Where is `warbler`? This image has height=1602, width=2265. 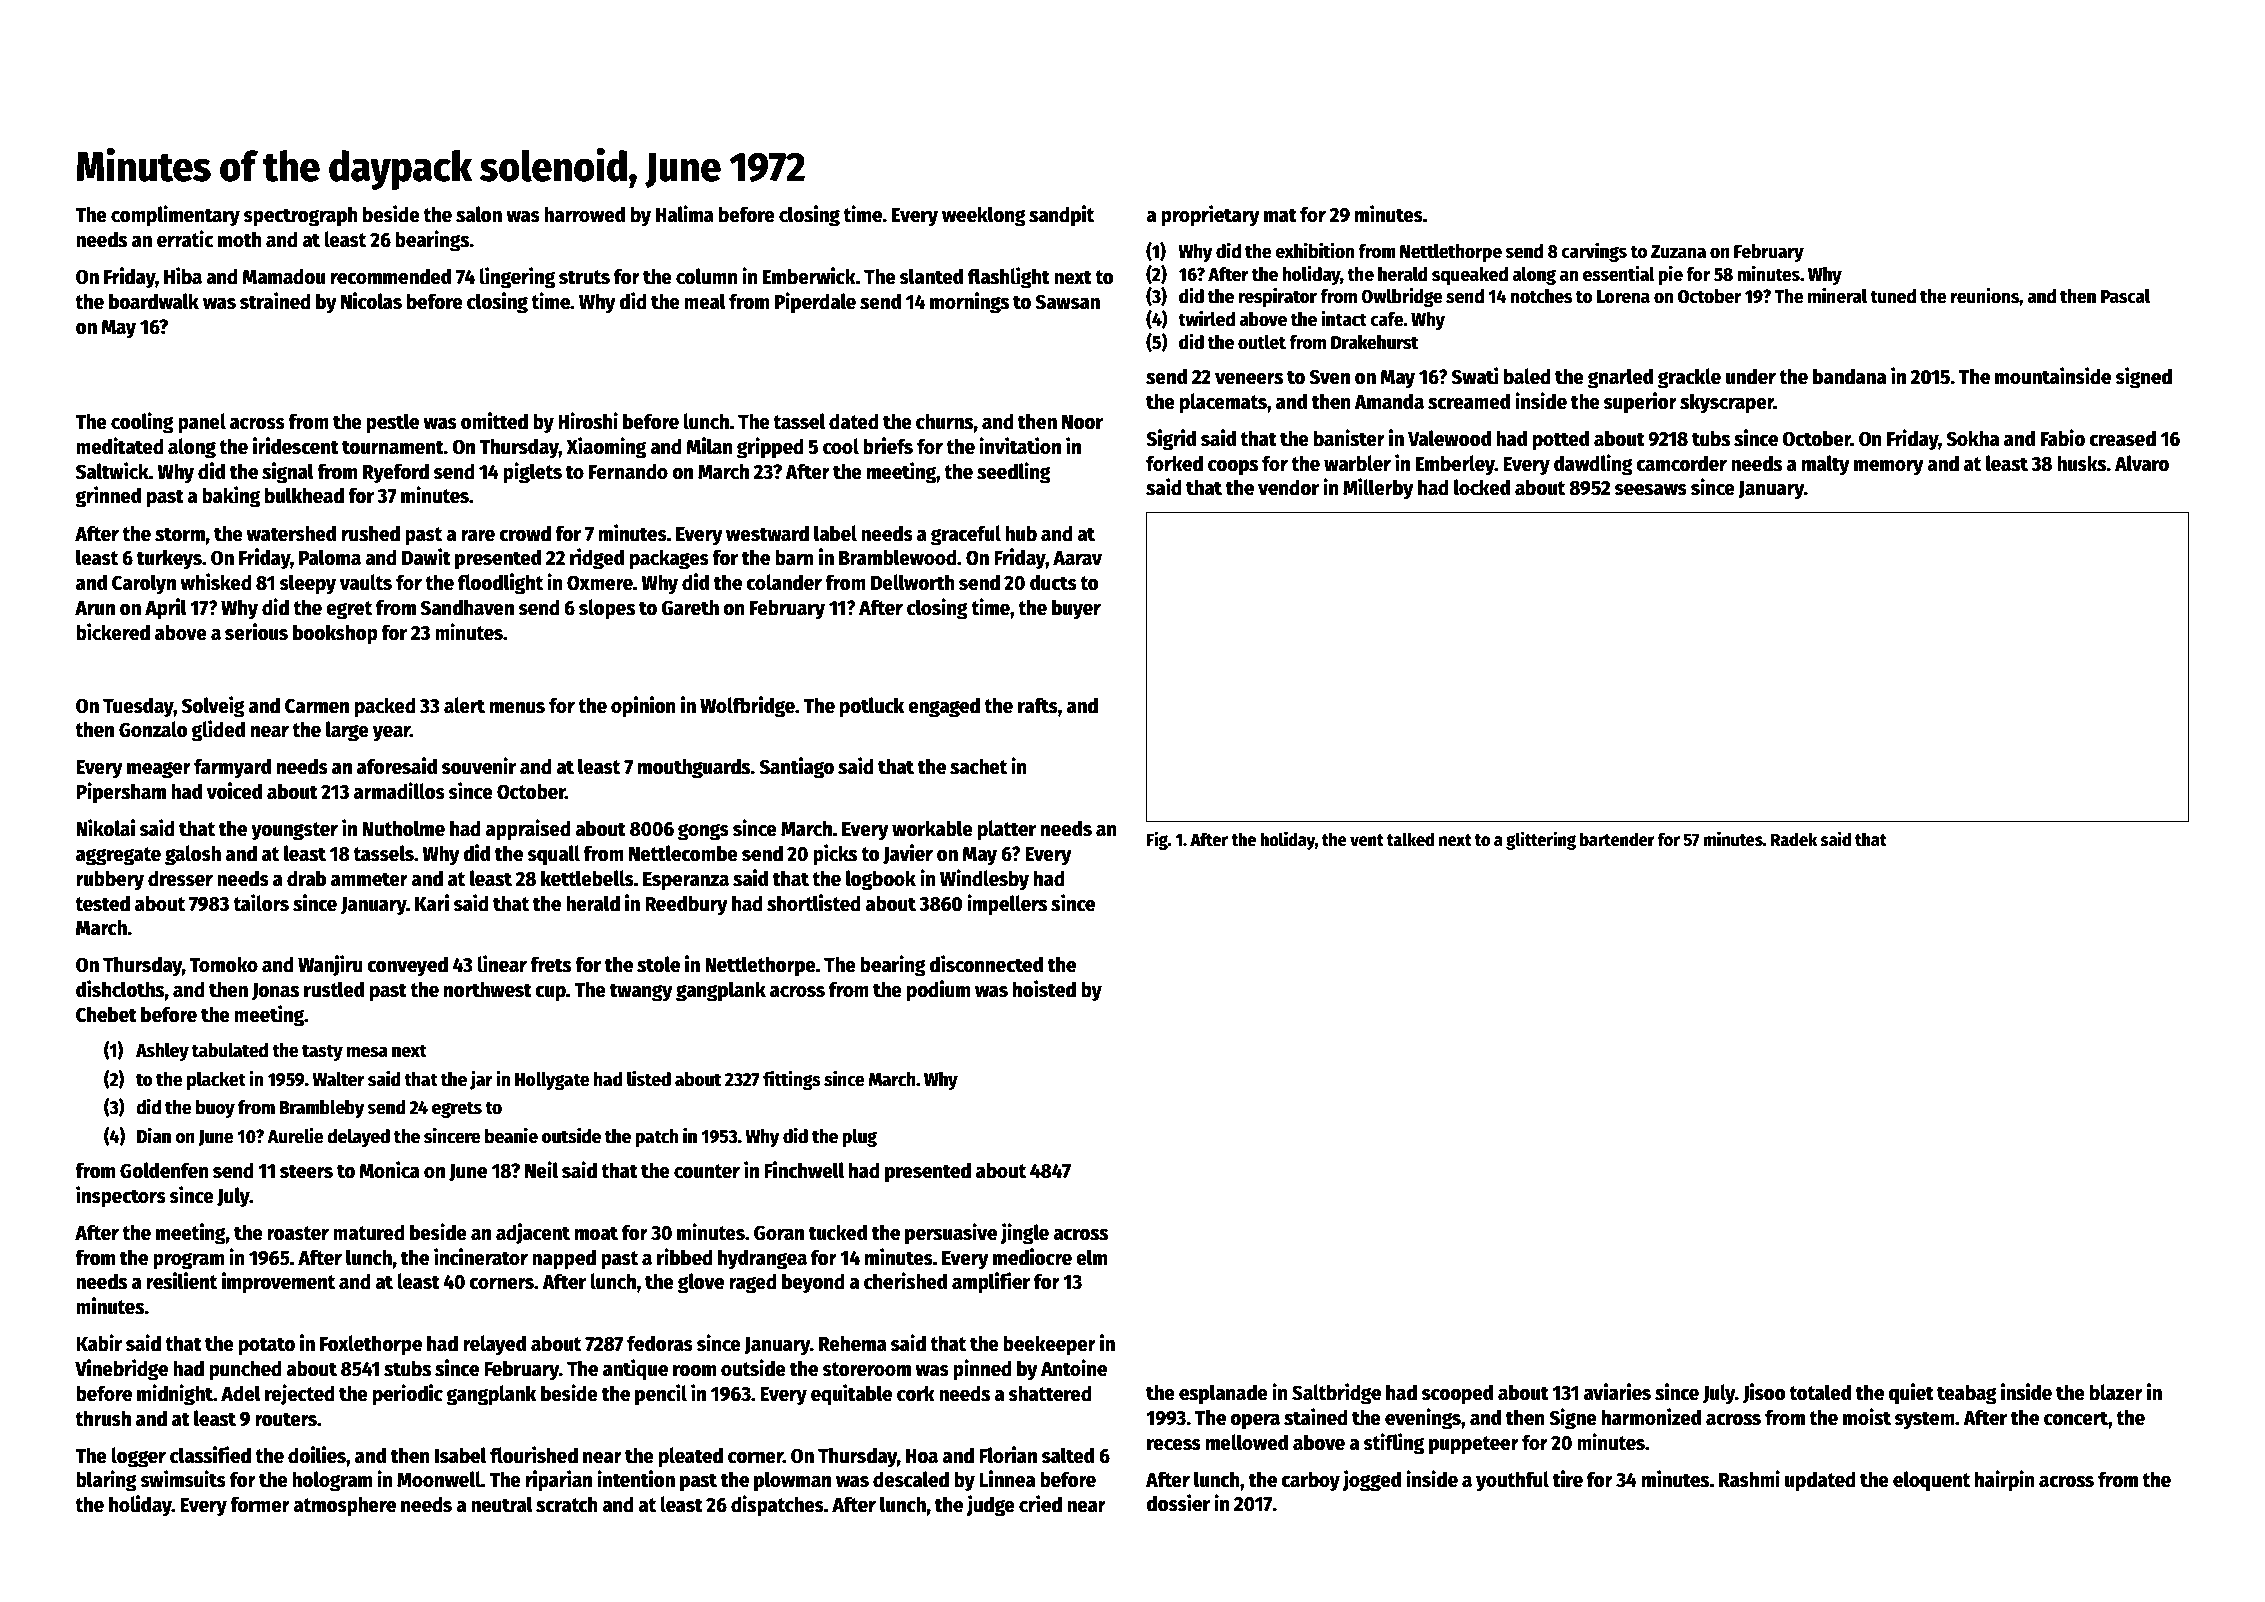 warbler is located at coordinates (1357, 463).
